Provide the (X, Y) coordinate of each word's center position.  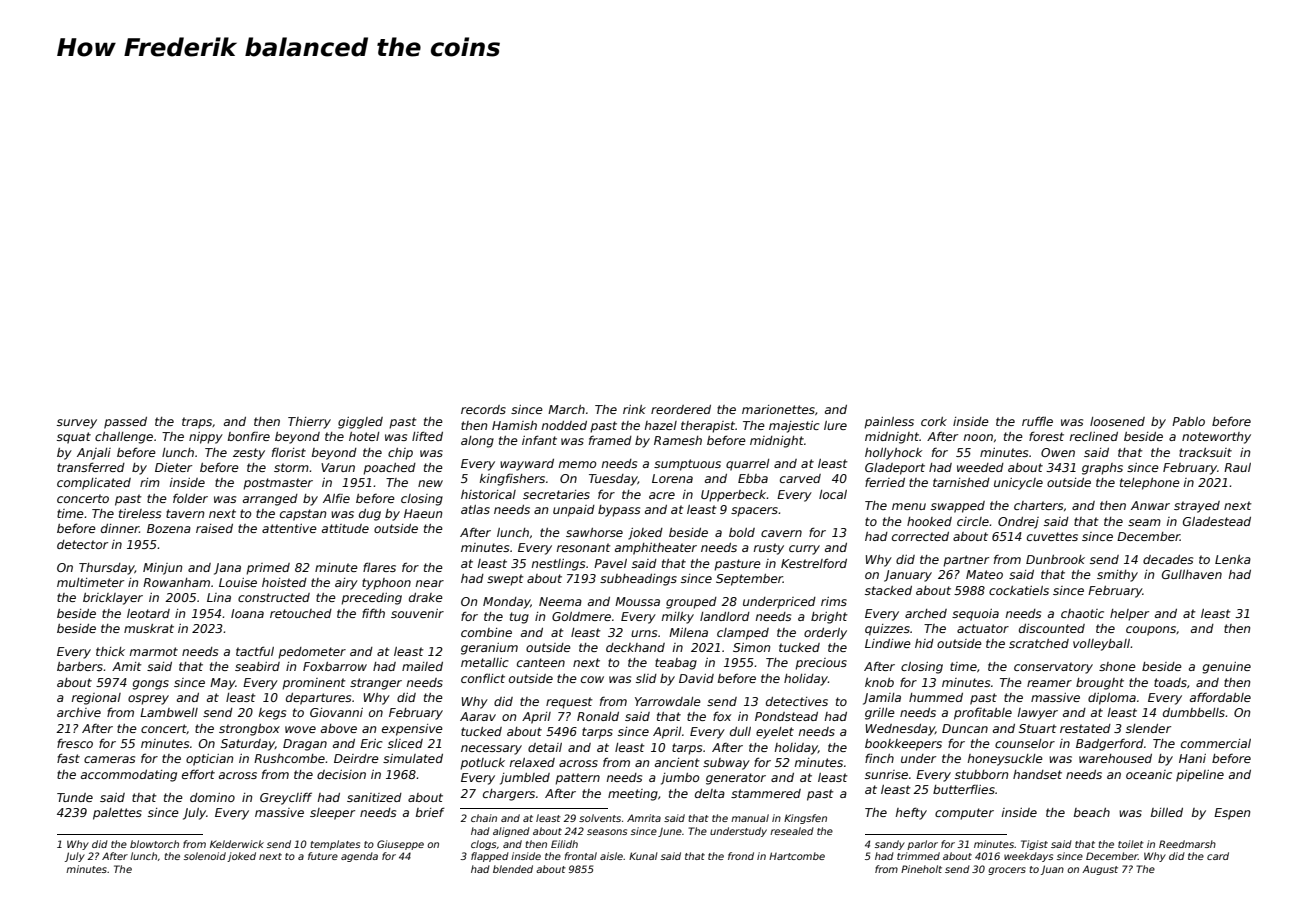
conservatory (1053, 668)
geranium (489, 649)
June (670, 832)
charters (1038, 505)
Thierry (309, 423)
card (1218, 856)
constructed (274, 597)
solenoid (205, 856)
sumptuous (687, 465)
